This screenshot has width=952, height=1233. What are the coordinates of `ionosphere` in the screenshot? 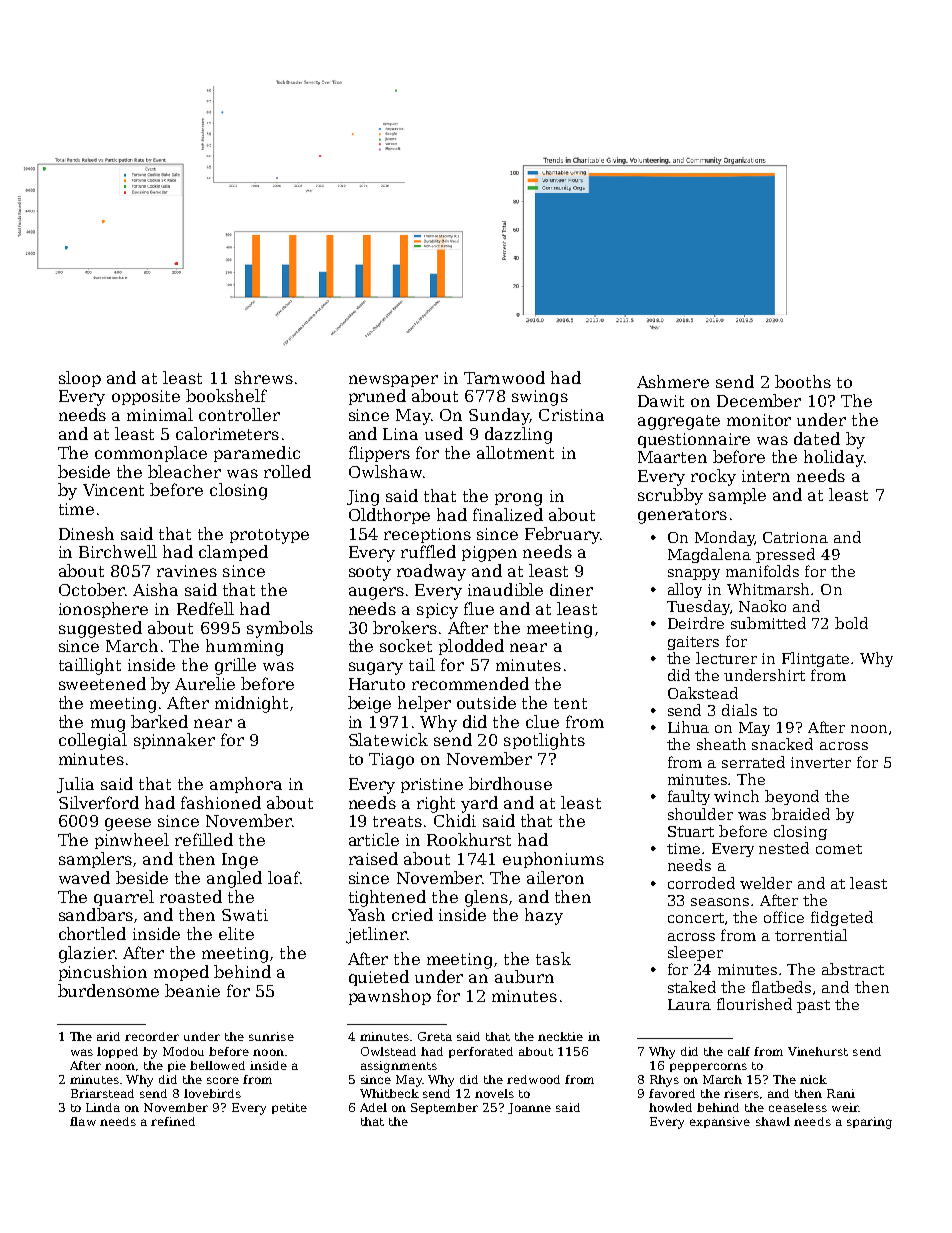 It's located at (103, 610).
